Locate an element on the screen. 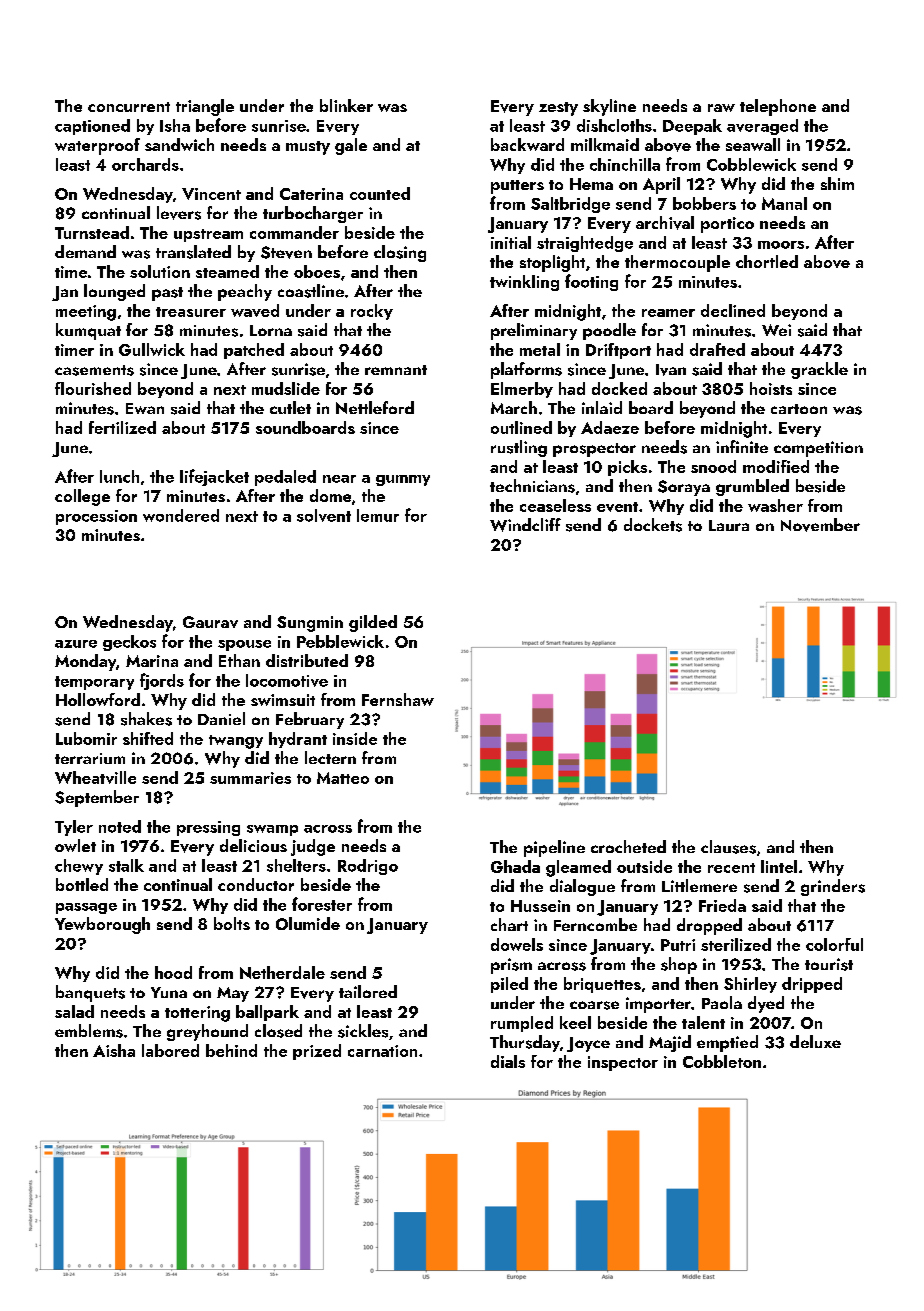 This screenshot has width=924, height=1311. gummy is located at coordinates (403, 480).
